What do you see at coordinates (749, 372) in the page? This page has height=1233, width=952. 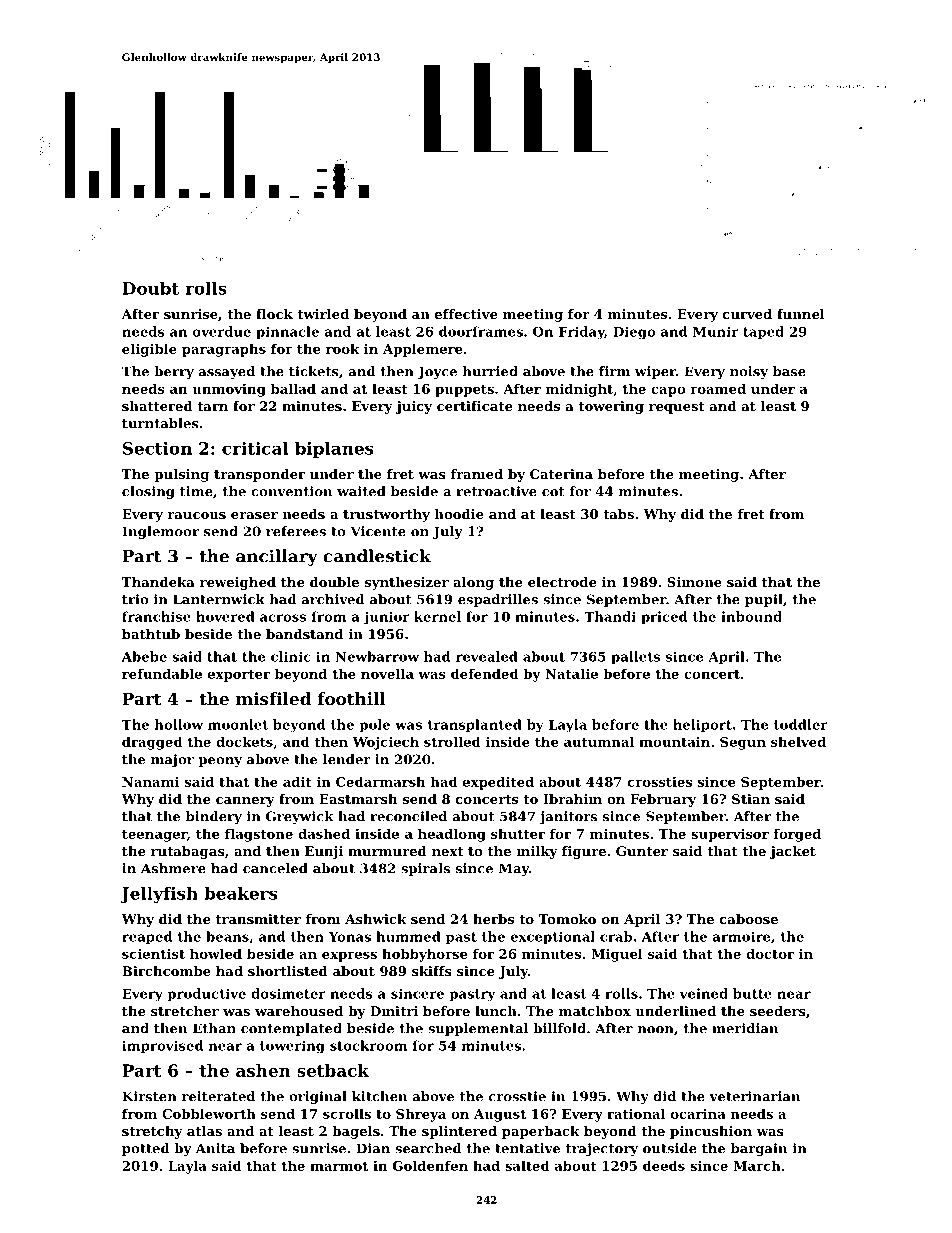 I see `noisy` at bounding box center [749, 372].
